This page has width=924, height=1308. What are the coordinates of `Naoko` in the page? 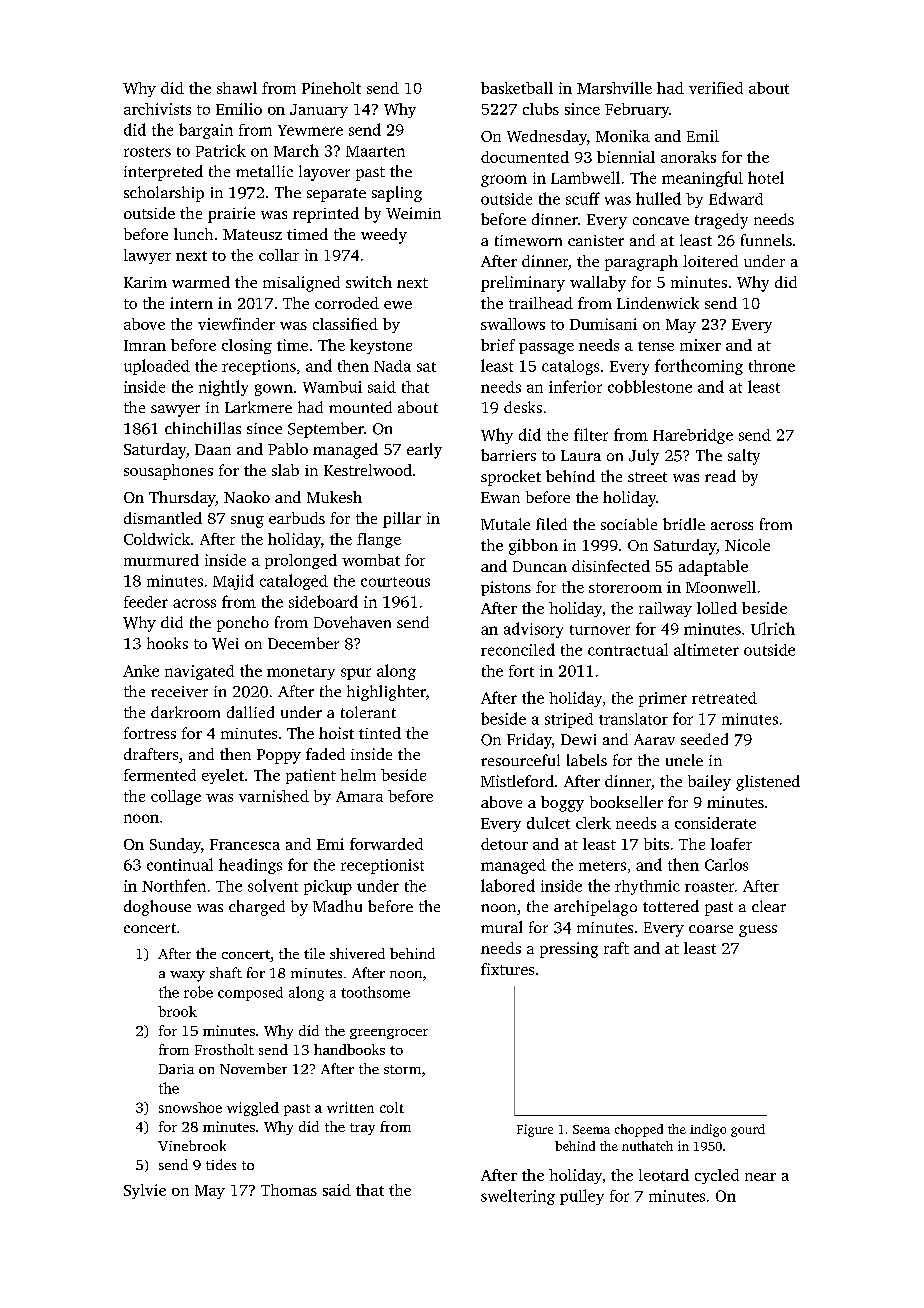 It's located at (247, 497).
